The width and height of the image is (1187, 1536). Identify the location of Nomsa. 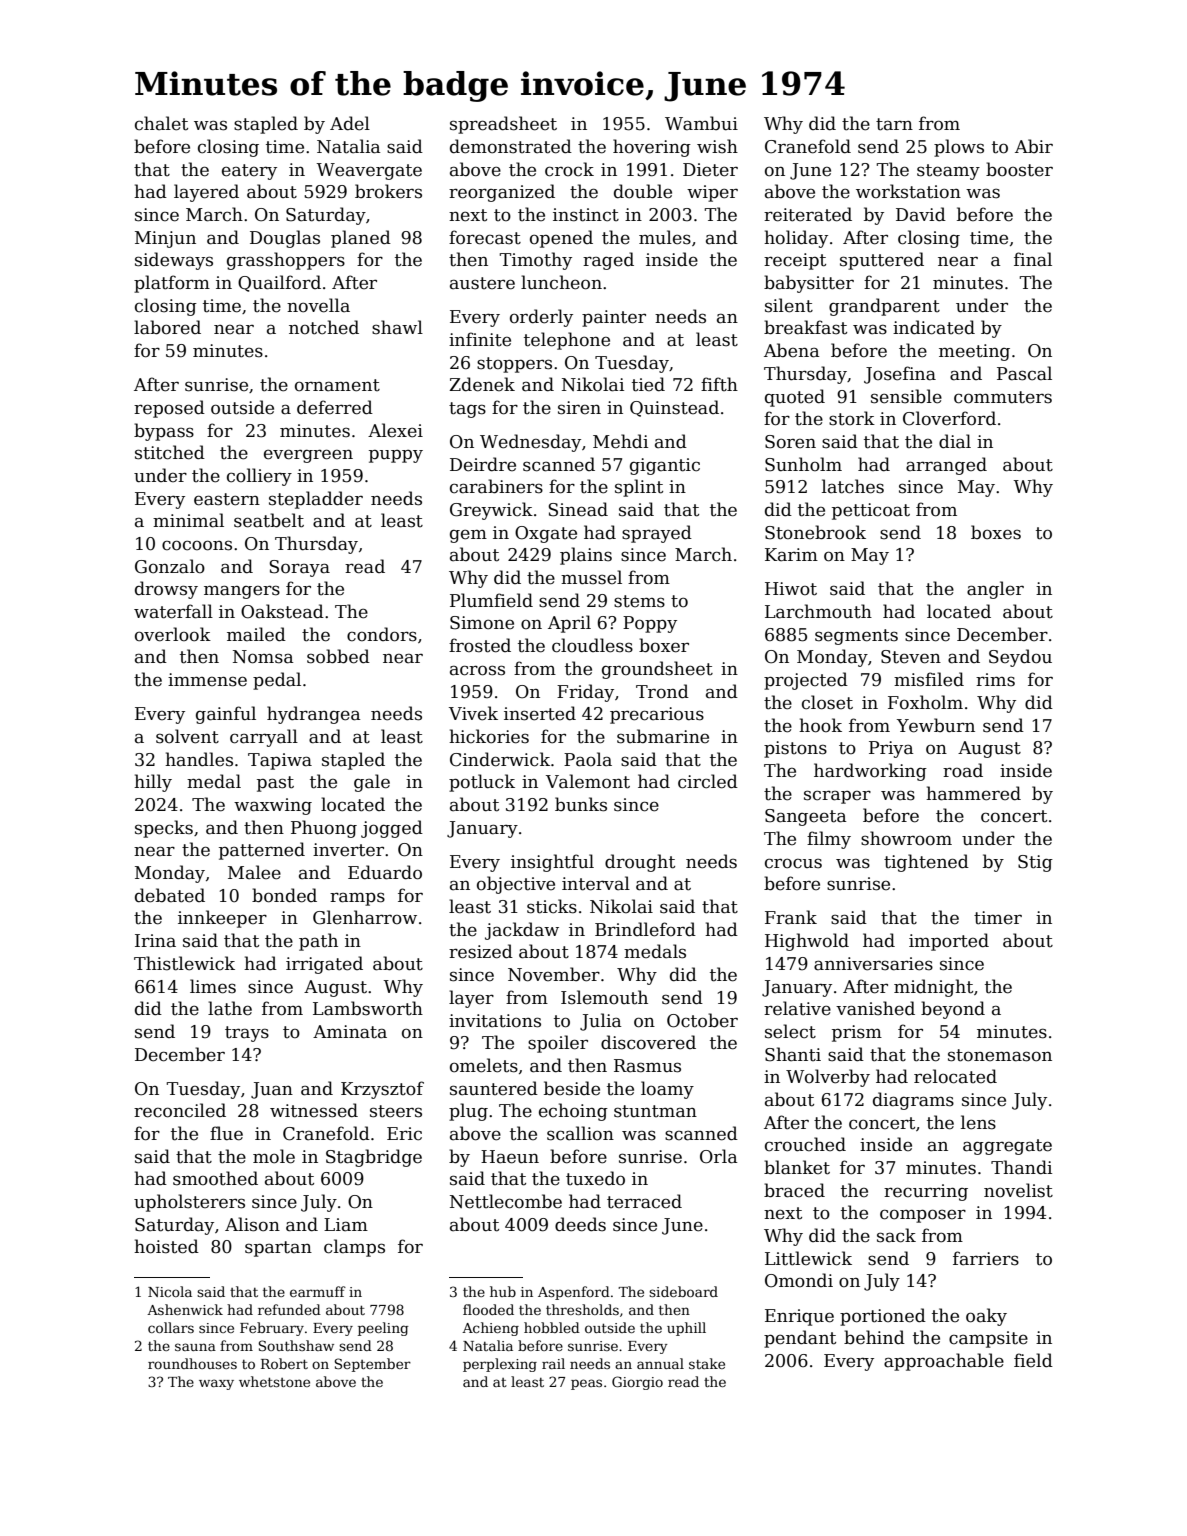
(263, 657).
